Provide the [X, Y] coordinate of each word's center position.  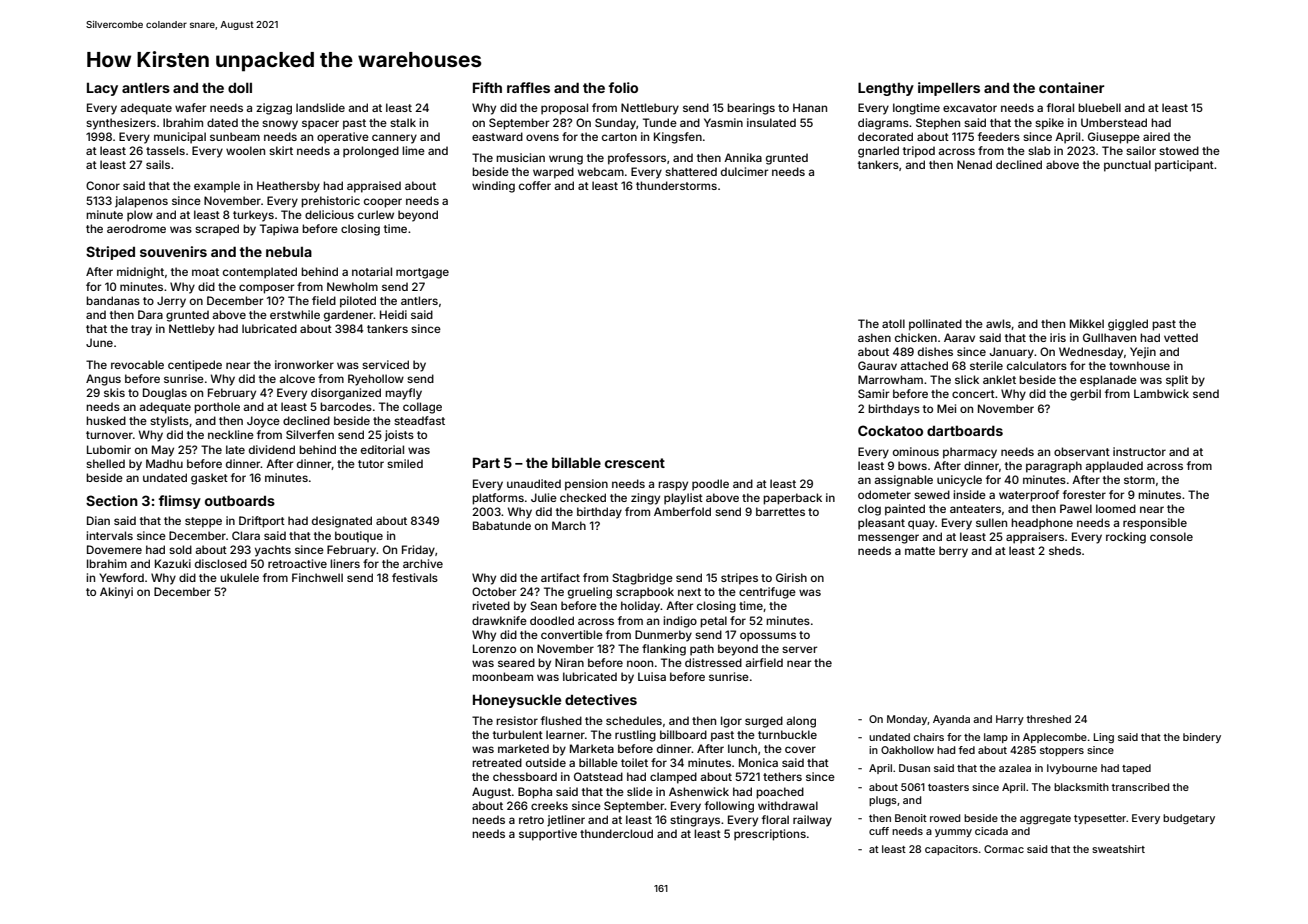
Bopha [535, 793]
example [217, 187]
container [1072, 87]
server [799, 649]
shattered [691, 171]
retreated [497, 762]
